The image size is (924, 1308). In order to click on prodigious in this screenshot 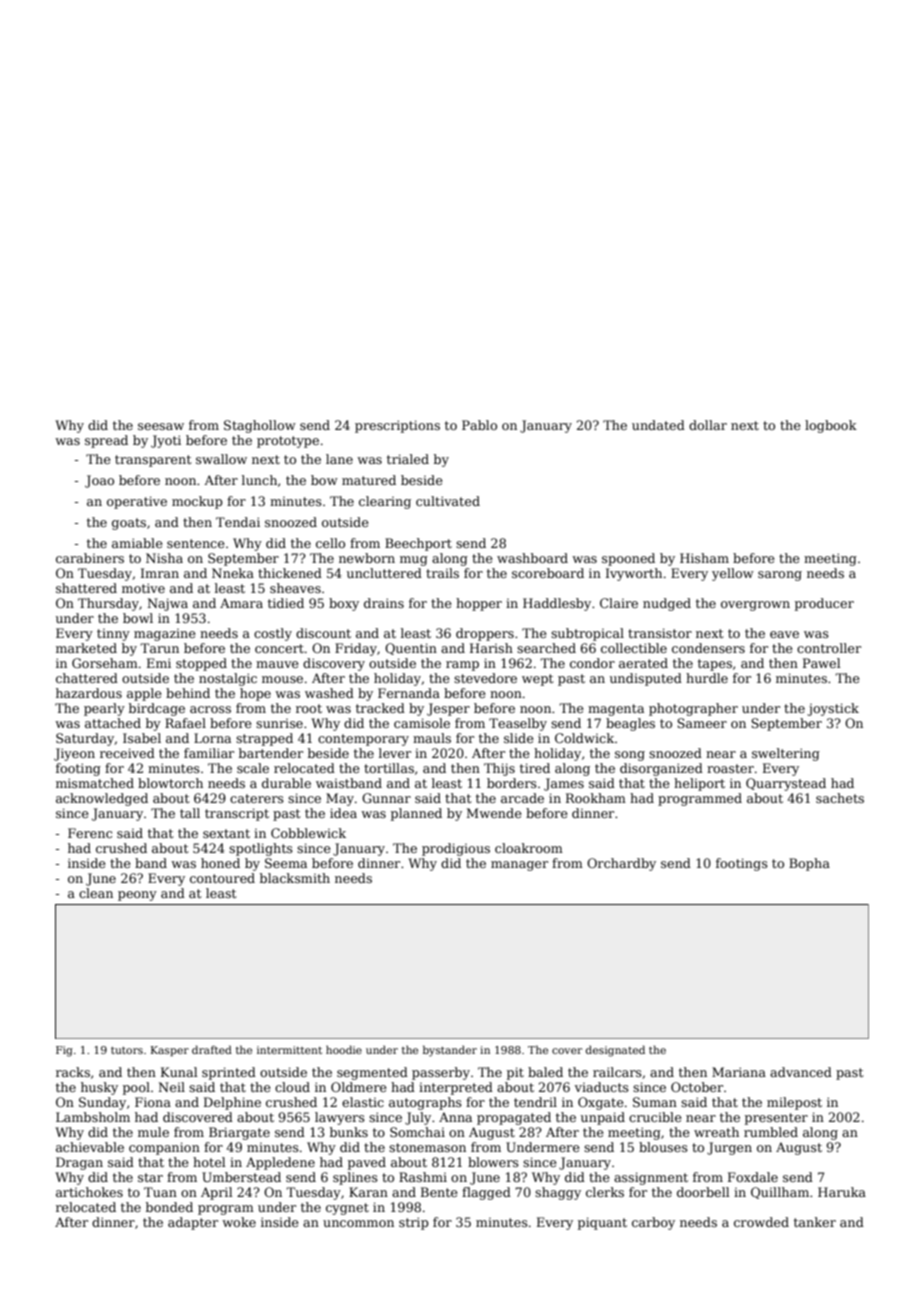, I will do `click(456, 849)`.
